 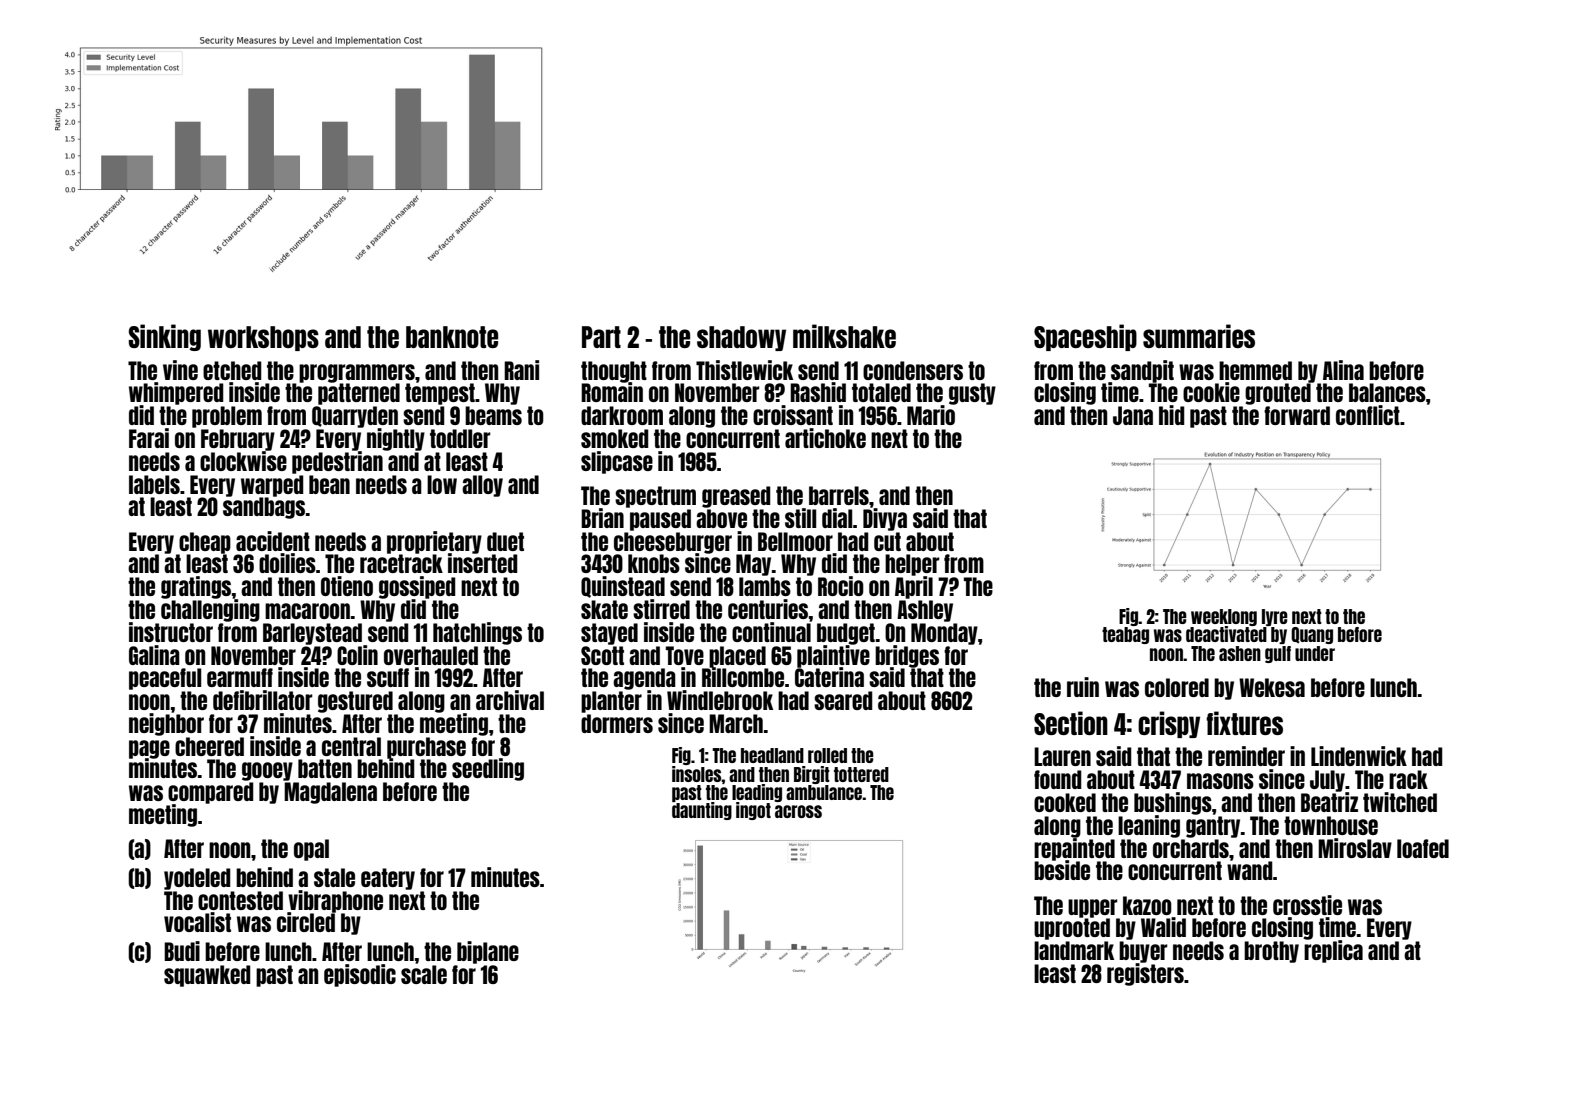 What do you see at coordinates (907, 656) in the image?
I see `bridges` at bounding box center [907, 656].
